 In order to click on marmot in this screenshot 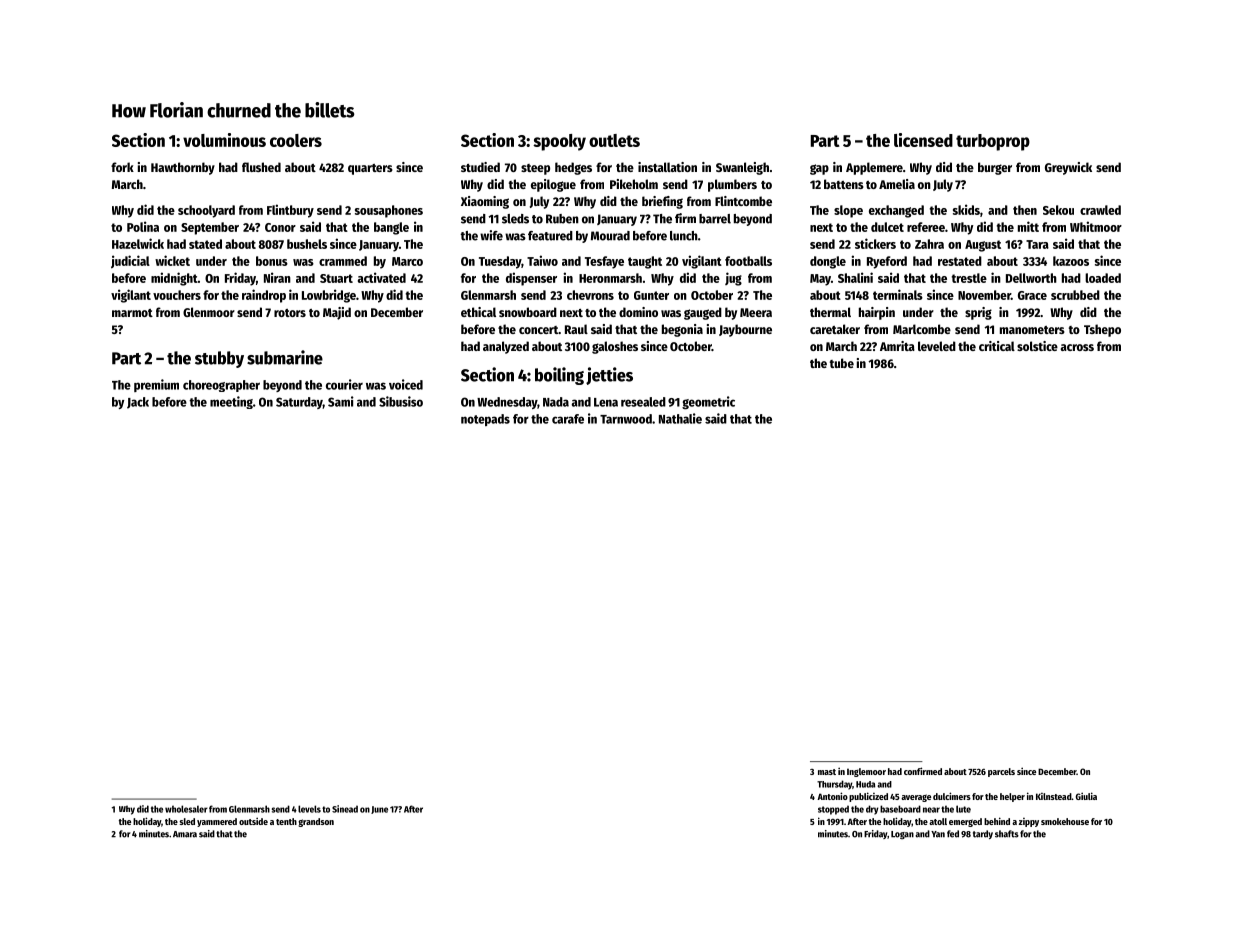, I will do `click(132, 313)`.
